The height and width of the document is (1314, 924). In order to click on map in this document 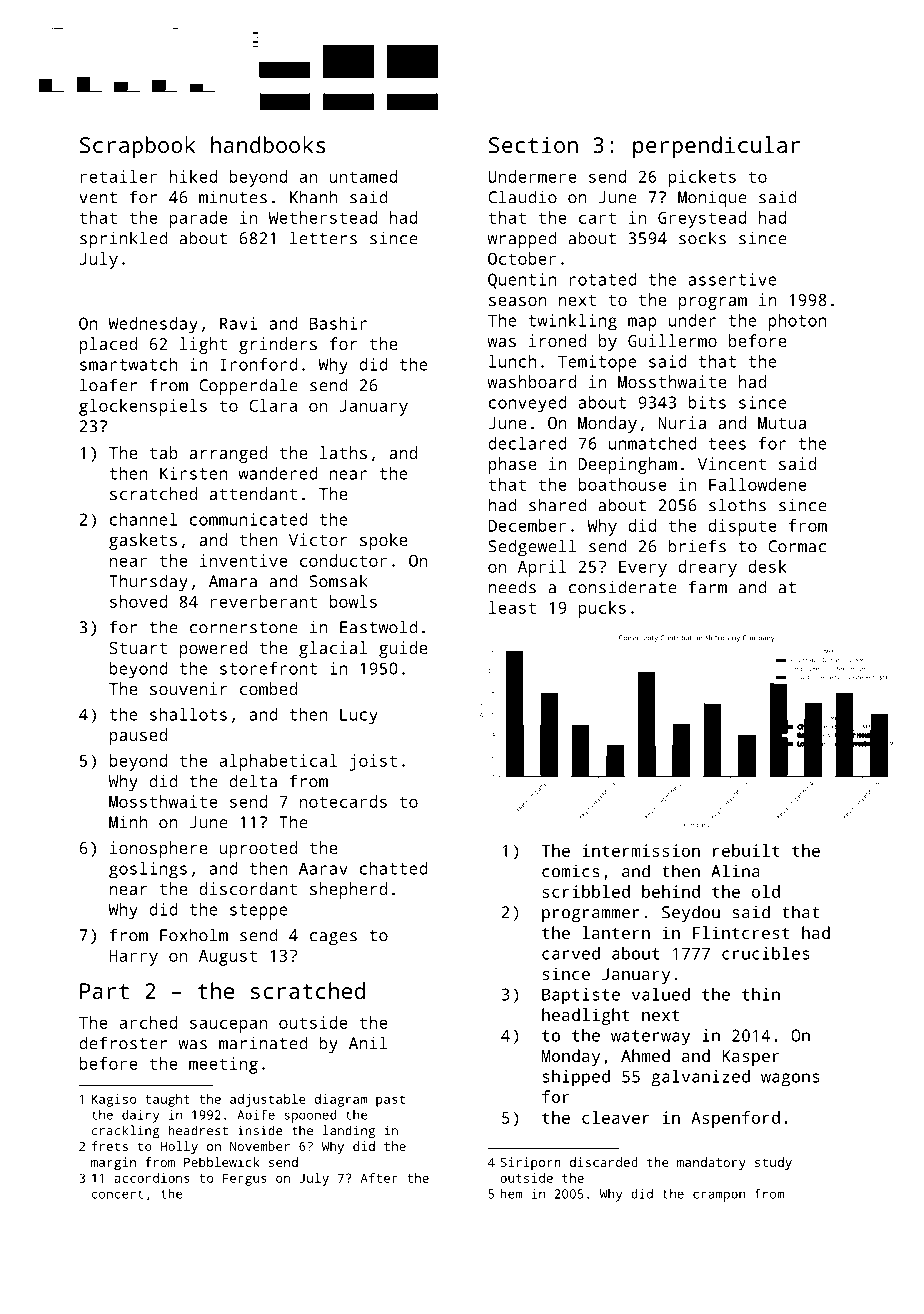, I will do `click(642, 324)`.
